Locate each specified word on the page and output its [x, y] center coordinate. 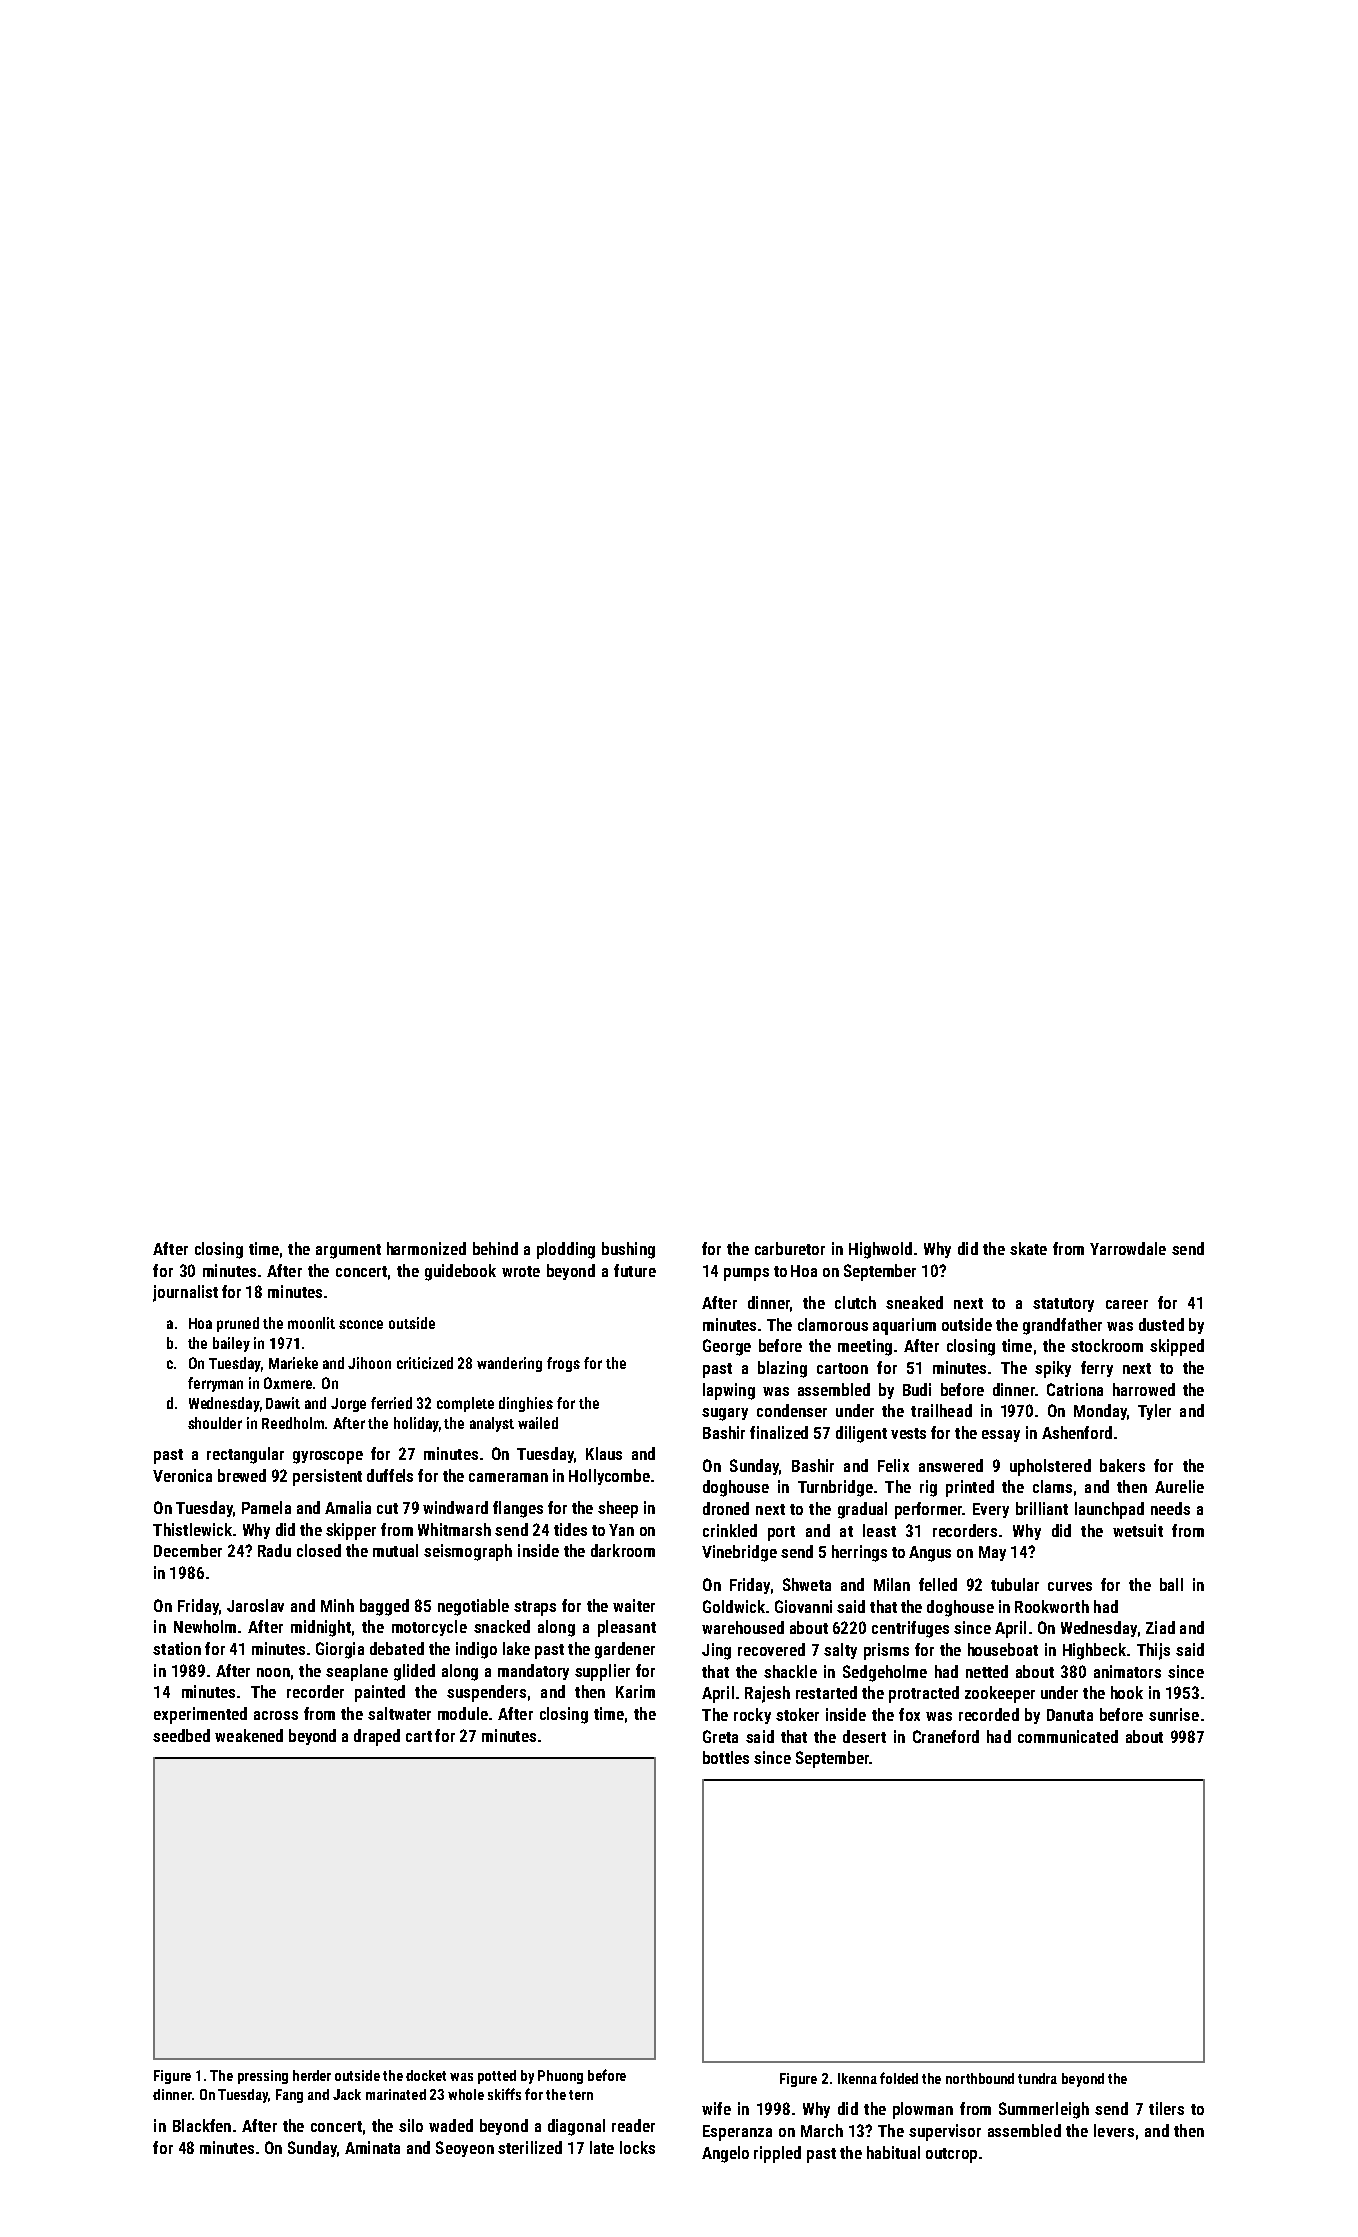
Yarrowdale [1128, 1248]
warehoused [743, 1627]
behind [495, 1248]
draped [377, 1737]
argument [348, 1251]
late [602, 2147]
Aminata [372, 2147]
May [992, 1553]
